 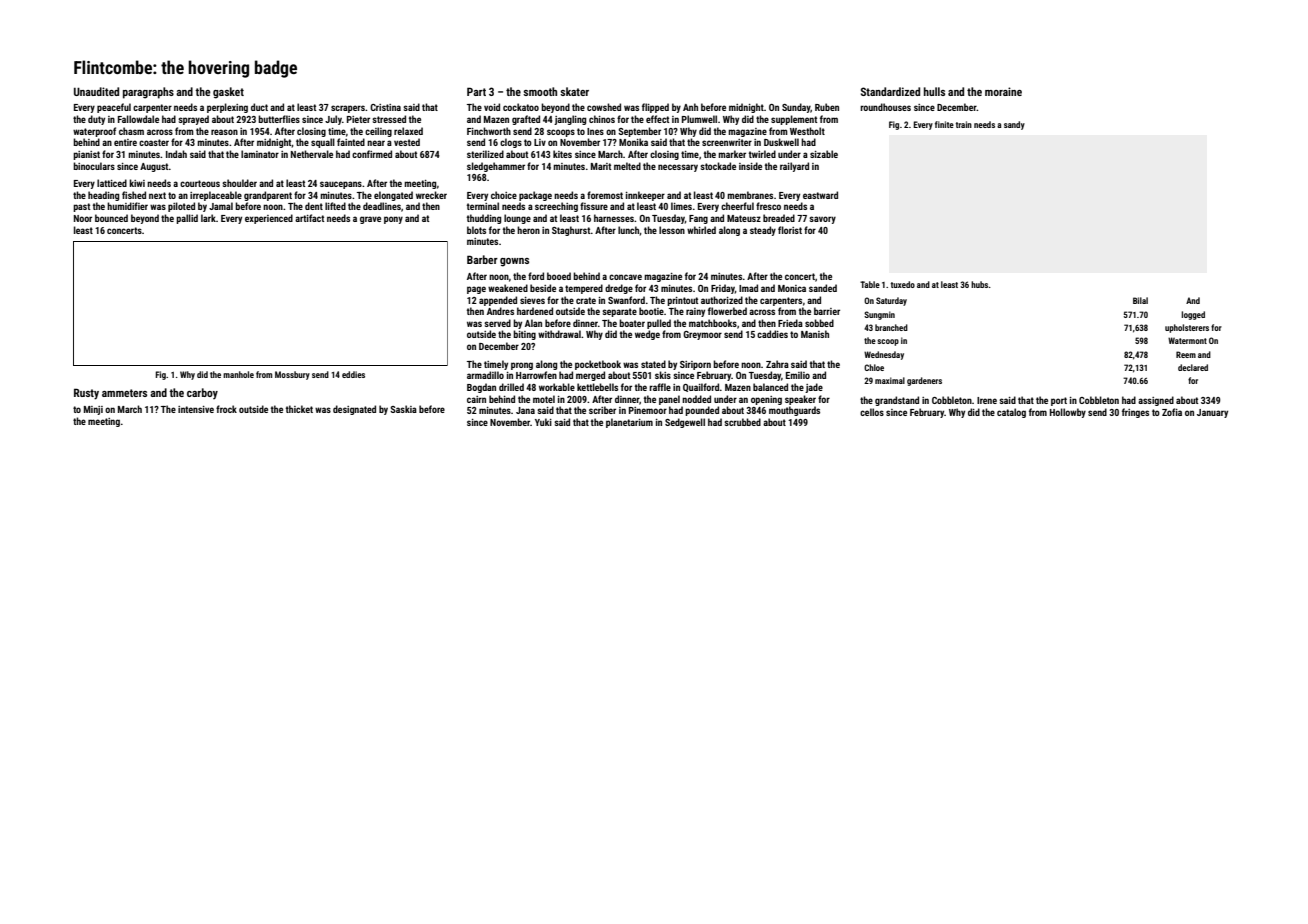 I want to click on moraine, so click(x=1003, y=91).
